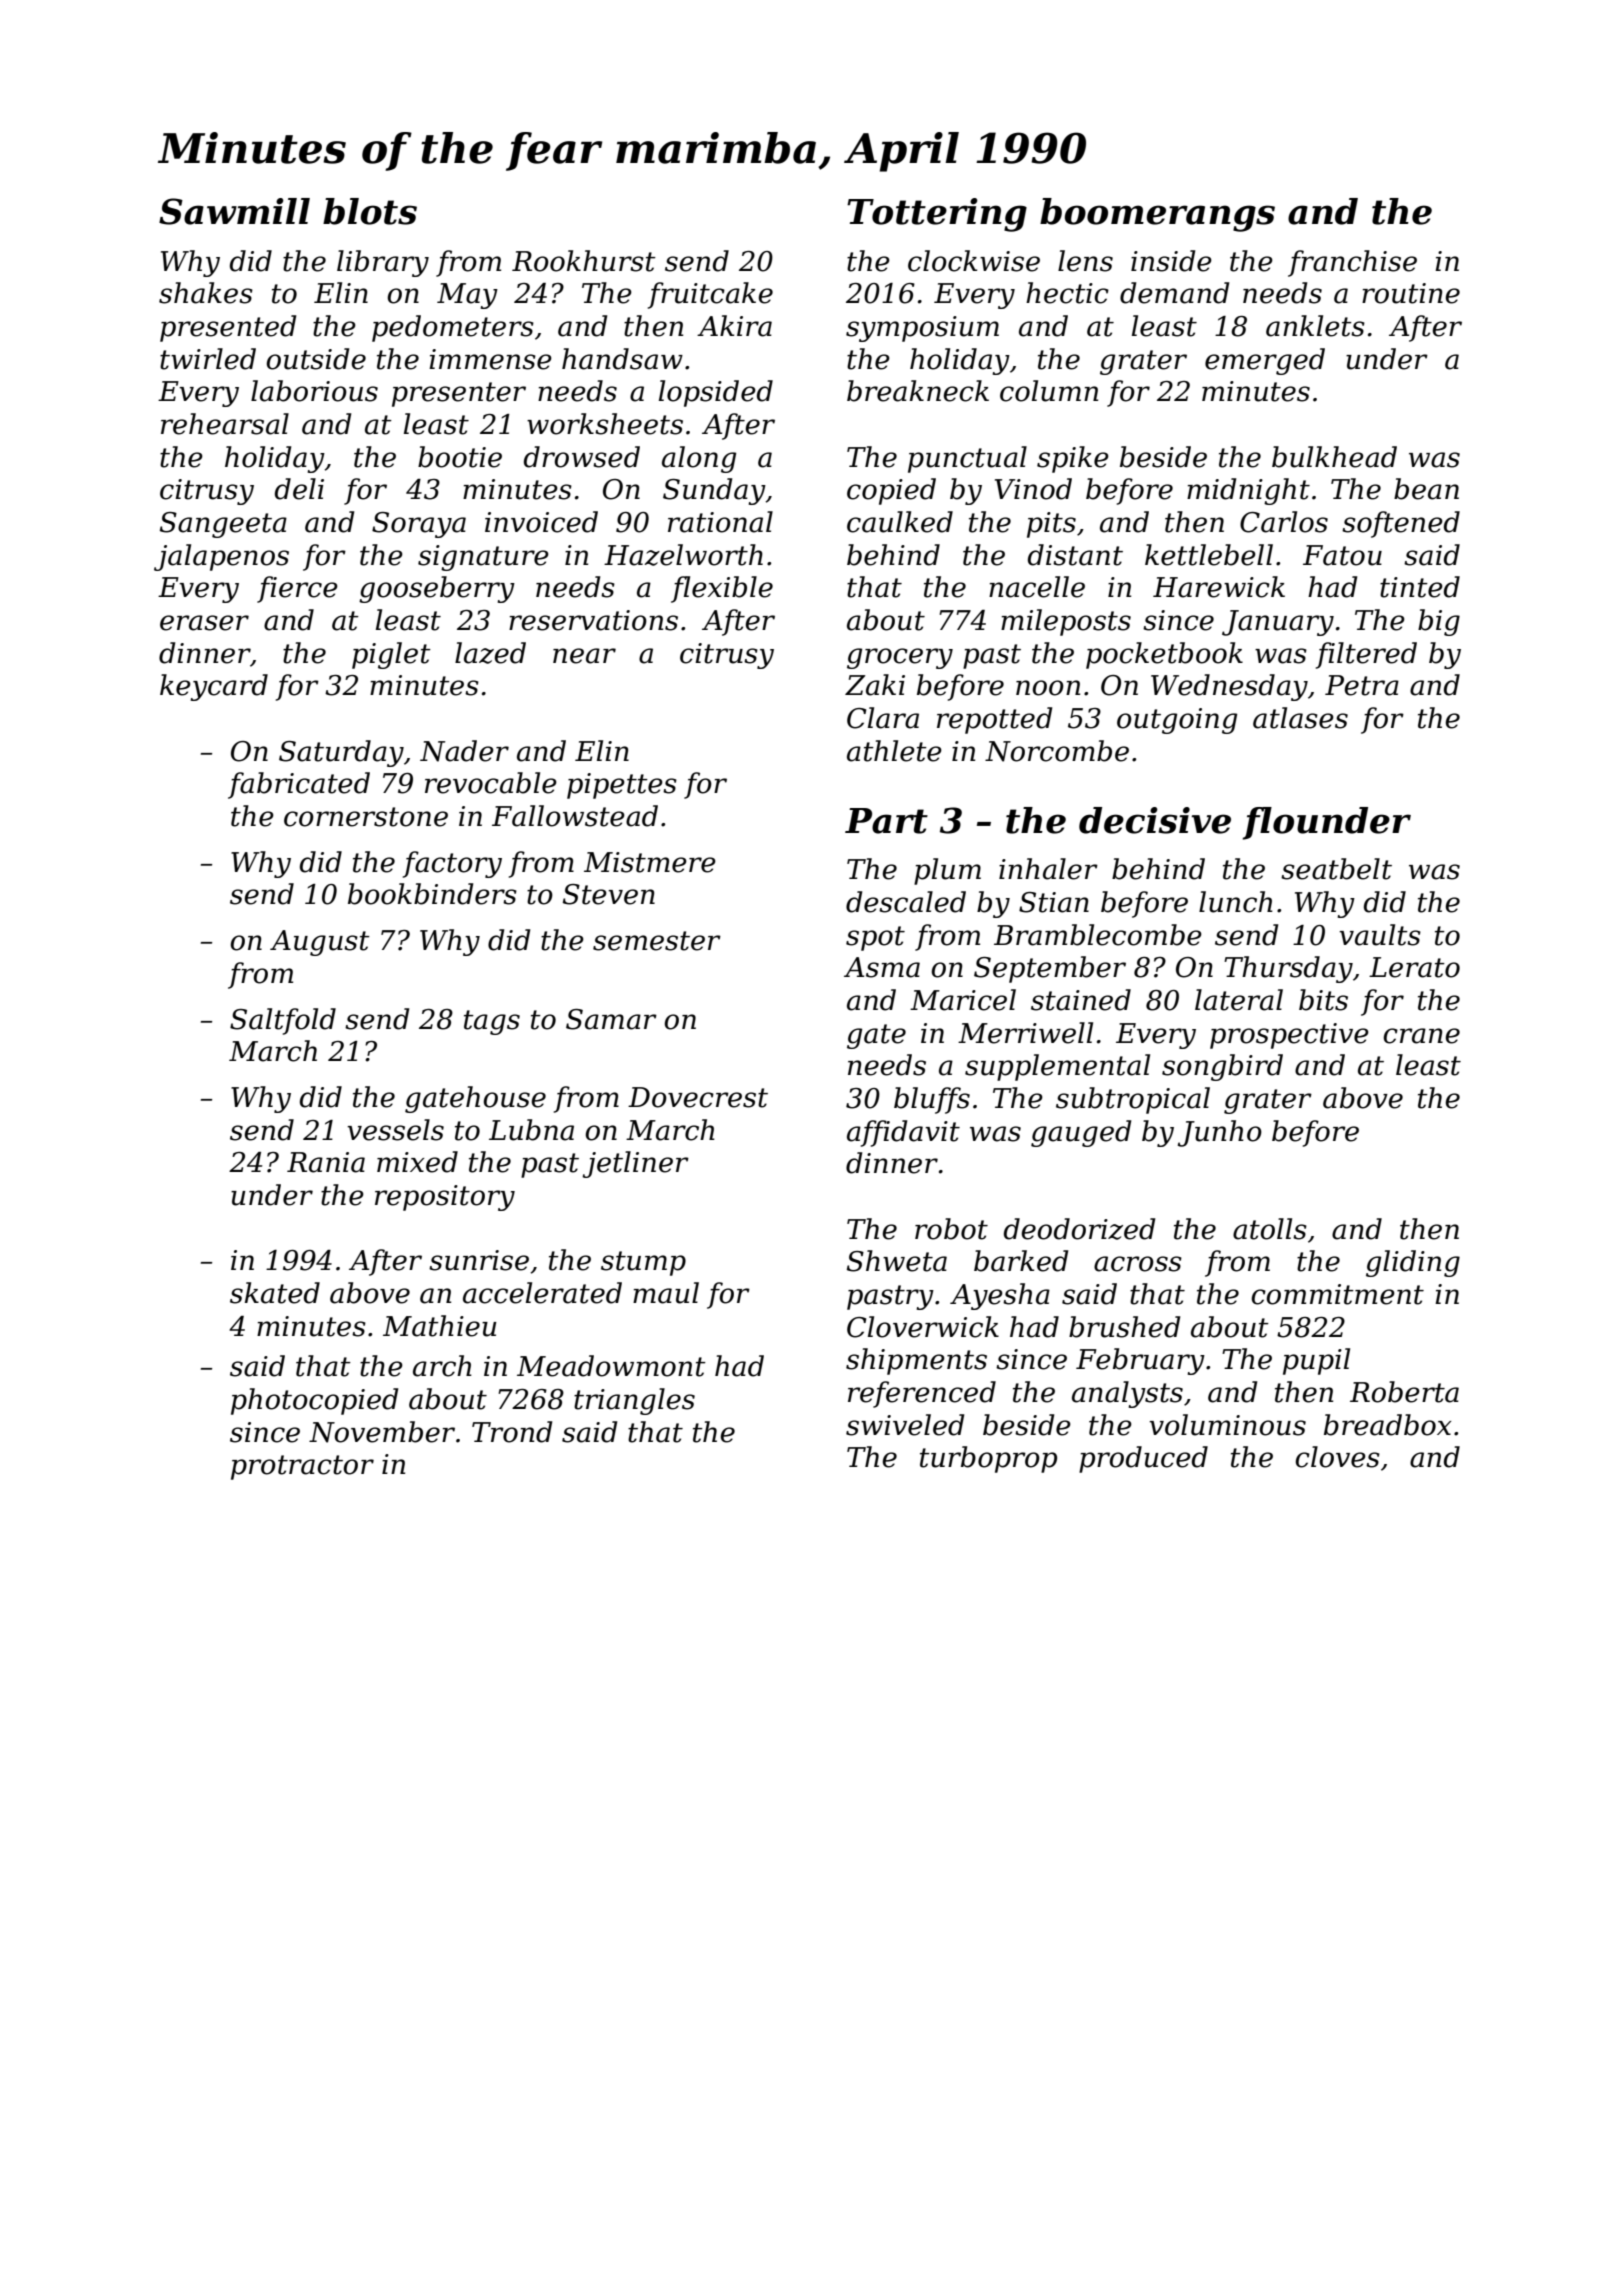 This screenshot has width=1620, height=2292. Describe the element at coordinates (882, 967) in the screenshot. I see `Asma` at that location.
